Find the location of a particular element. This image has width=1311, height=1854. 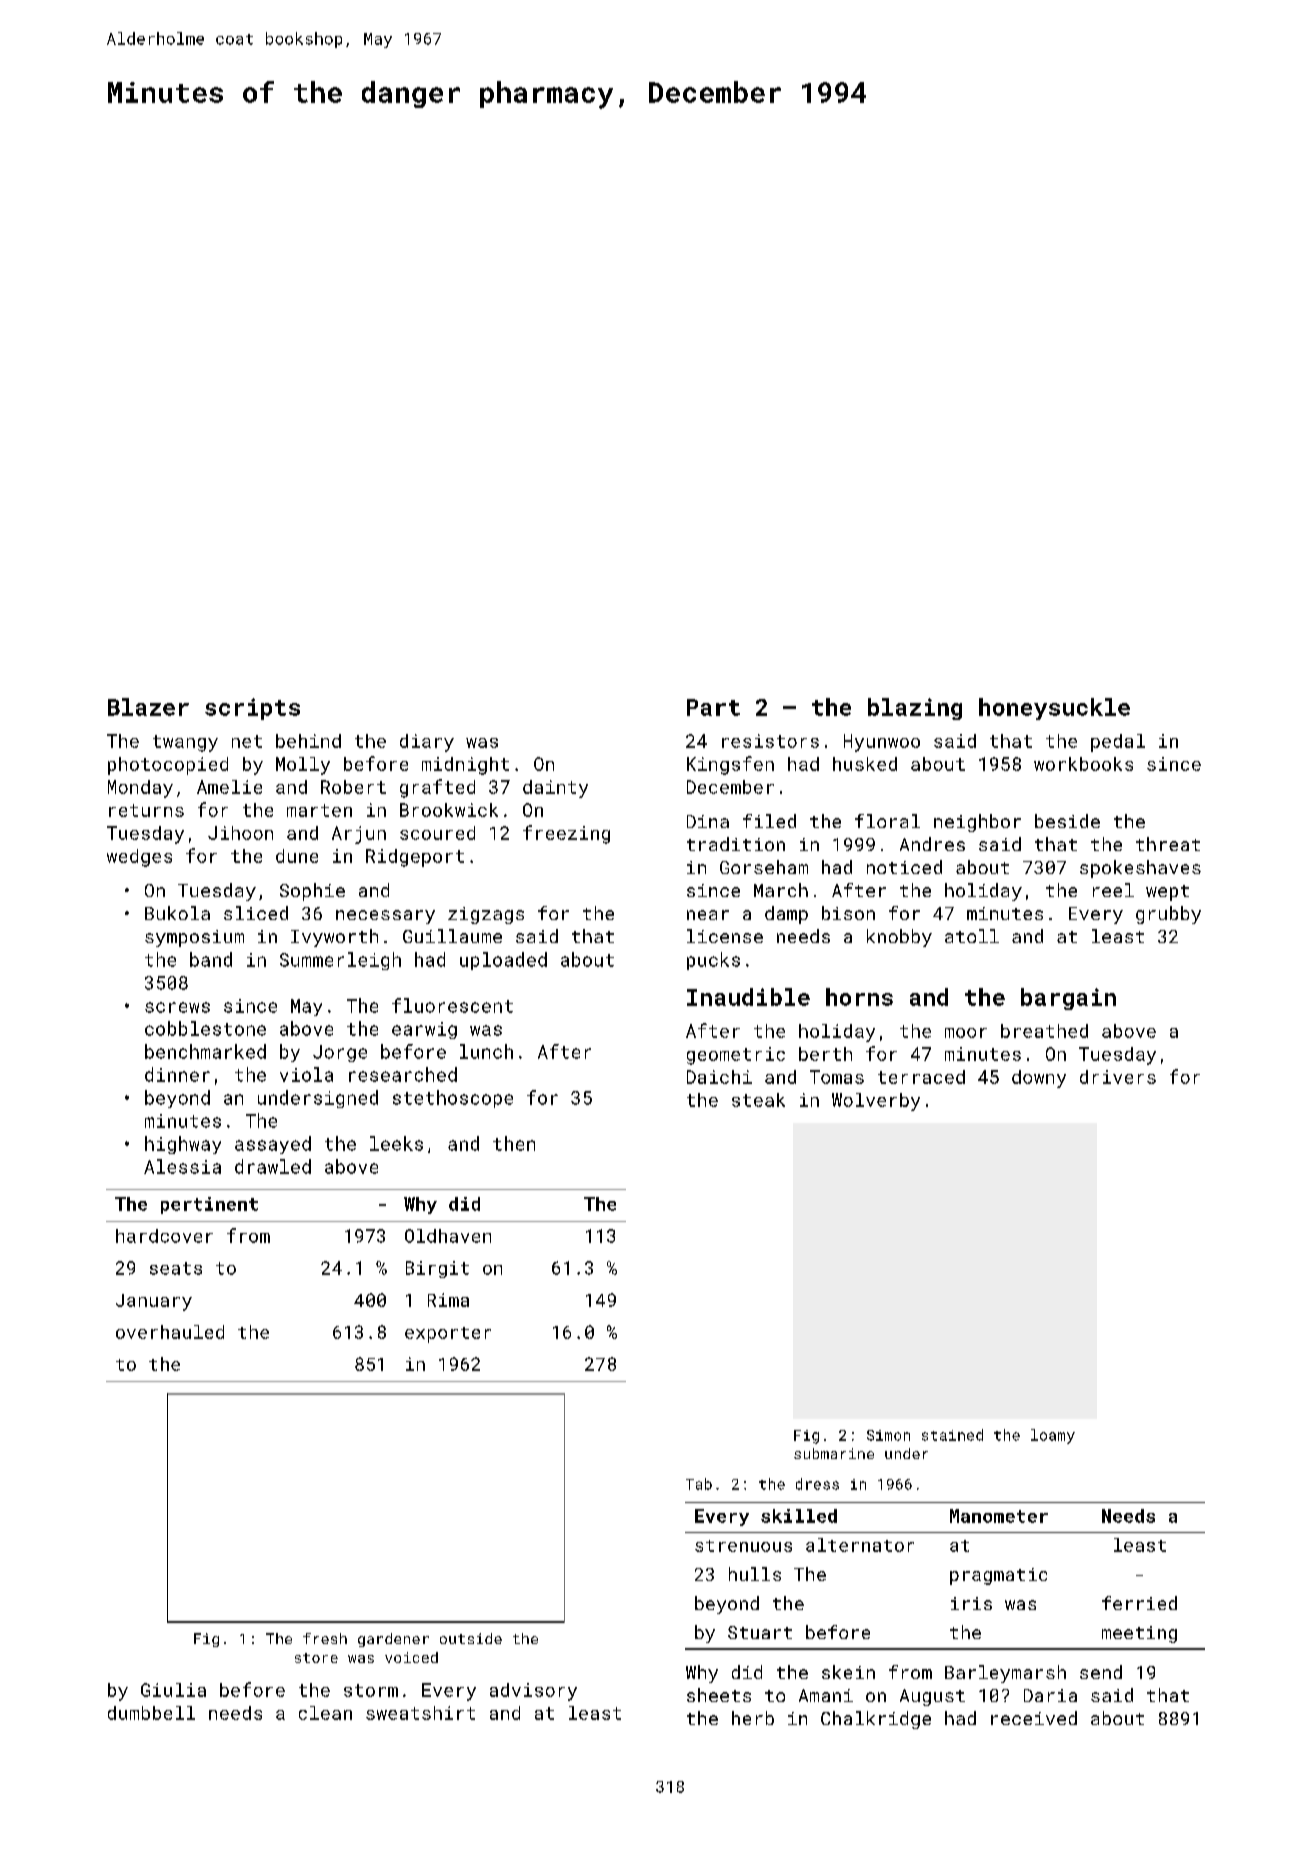

Rima is located at coordinates (448, 1300).
